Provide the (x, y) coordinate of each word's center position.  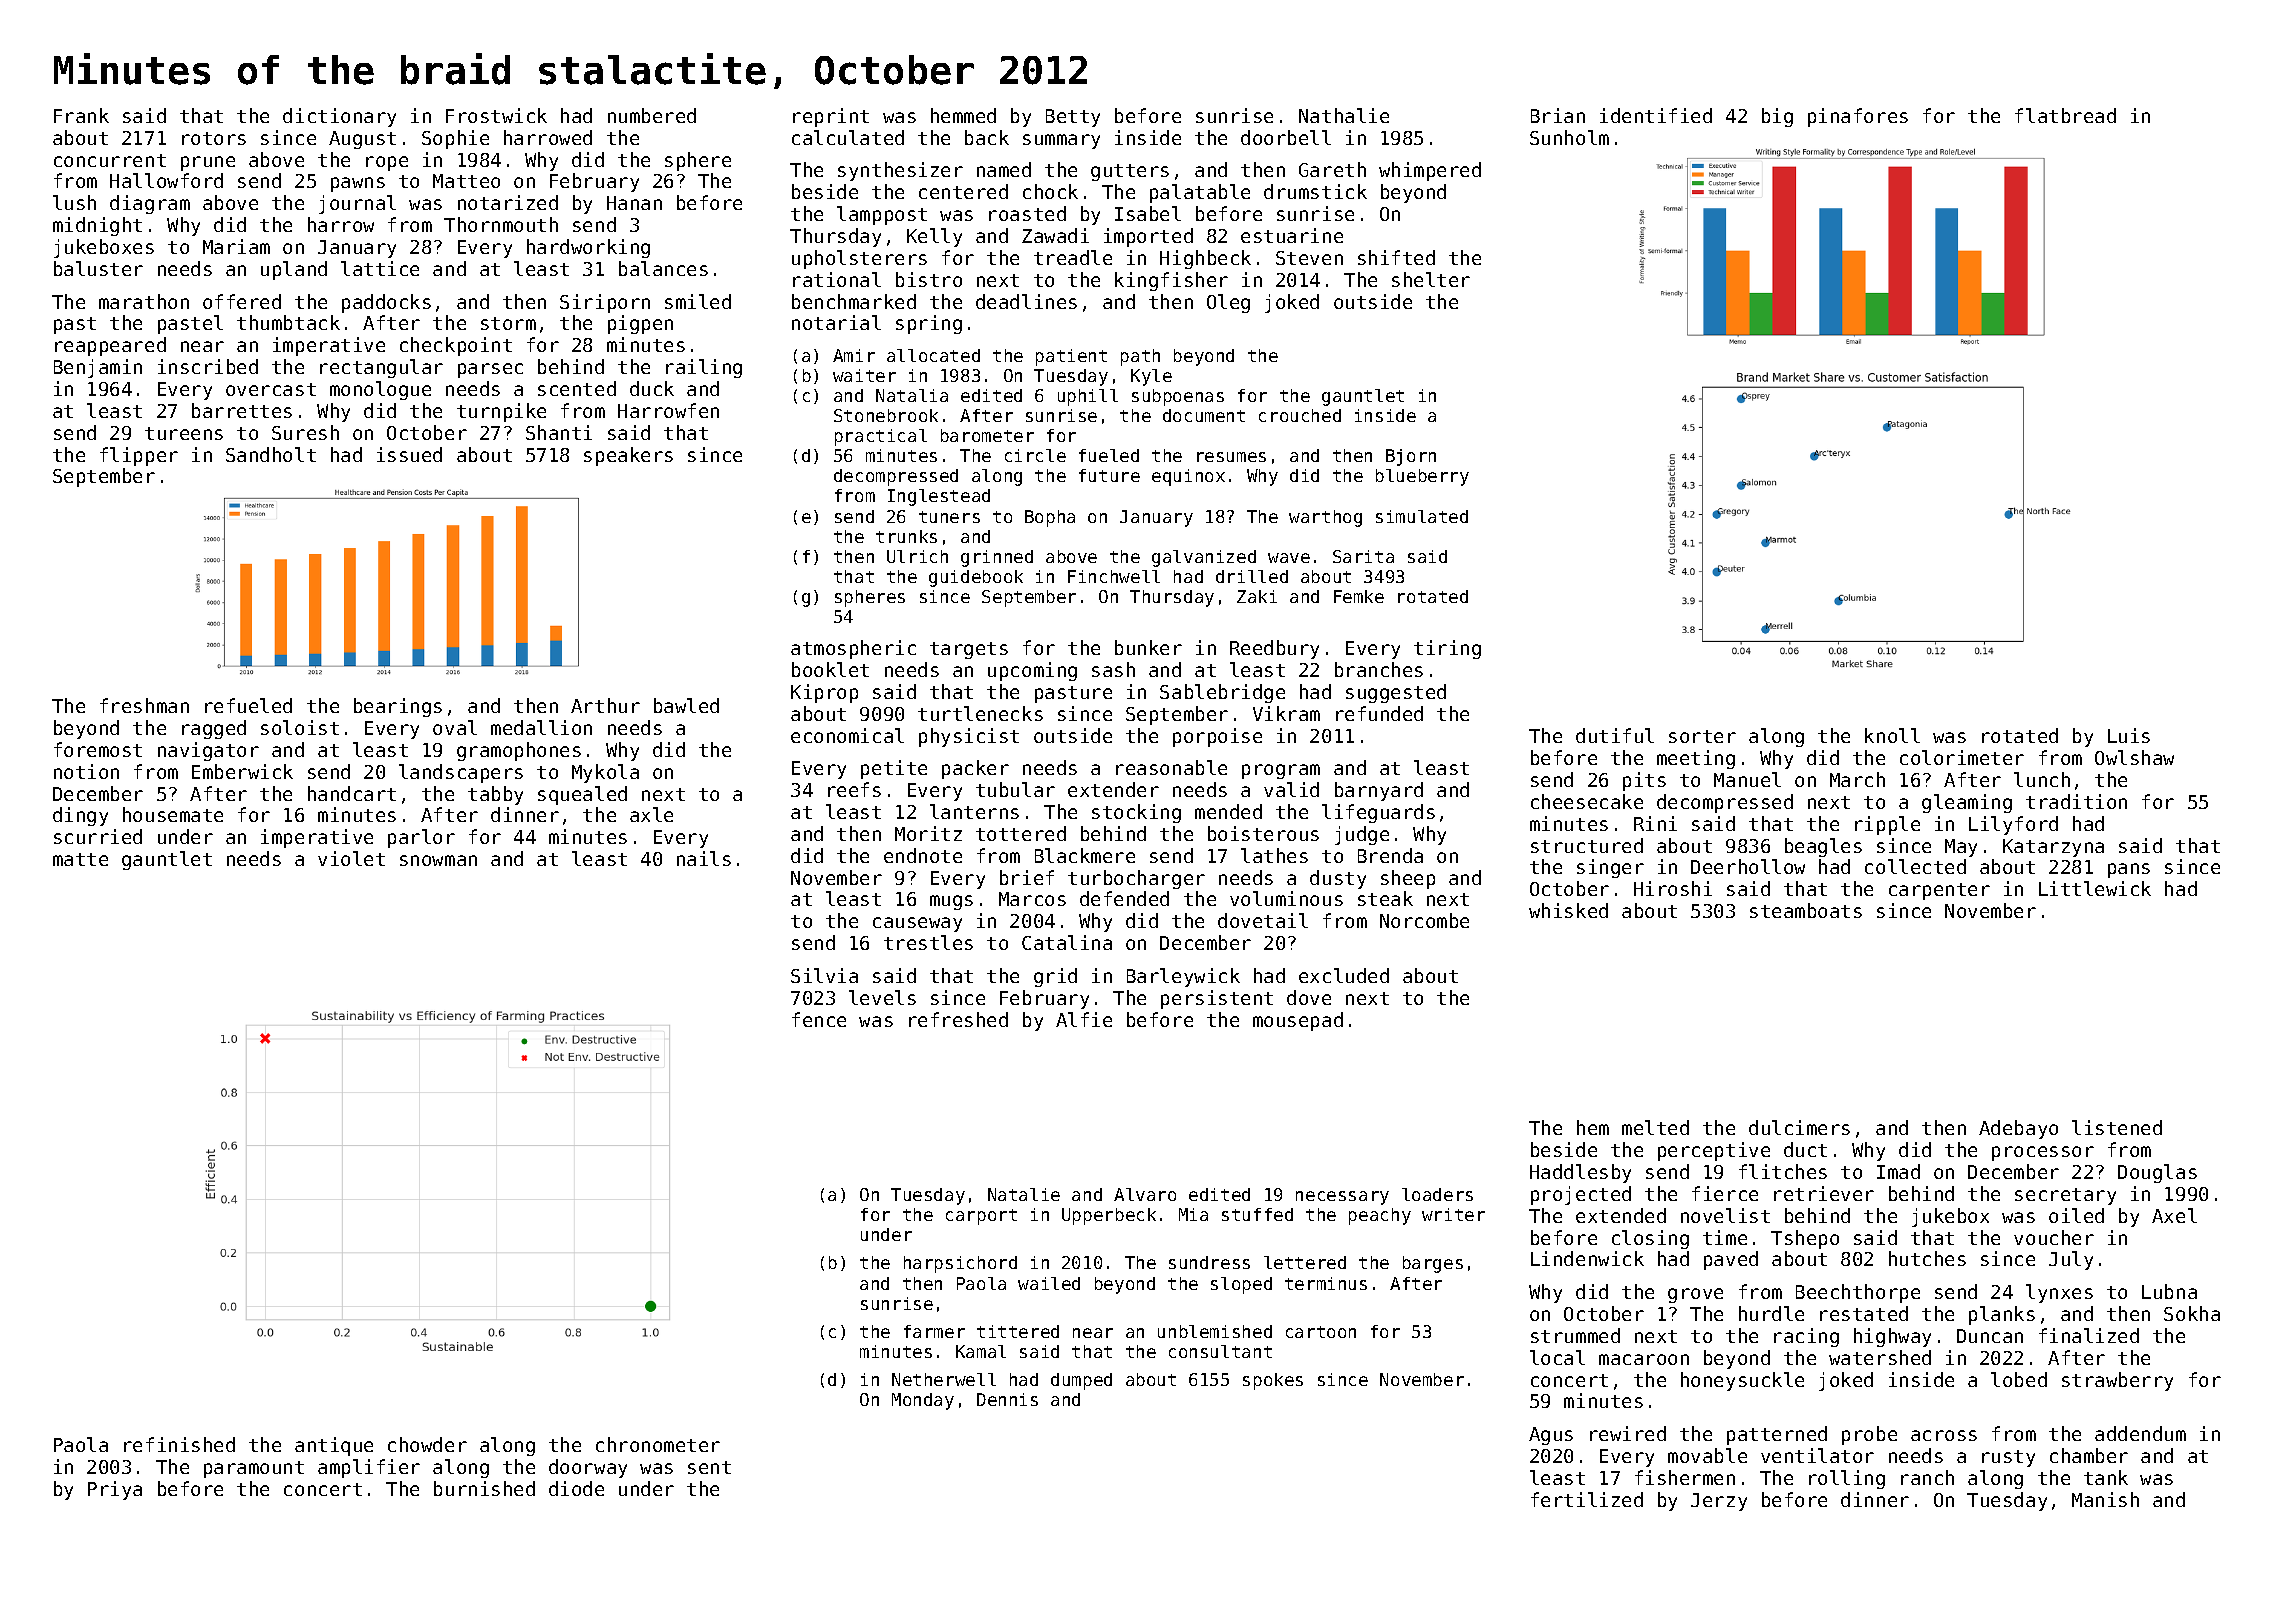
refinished (179, 1444)
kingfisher (1171, 281)
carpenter (1939, 891)
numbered (652, 115)
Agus (1551, 1436)
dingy (80, 816)
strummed (1575, 1335)
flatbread (2065, 115)
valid (1291, 789)
